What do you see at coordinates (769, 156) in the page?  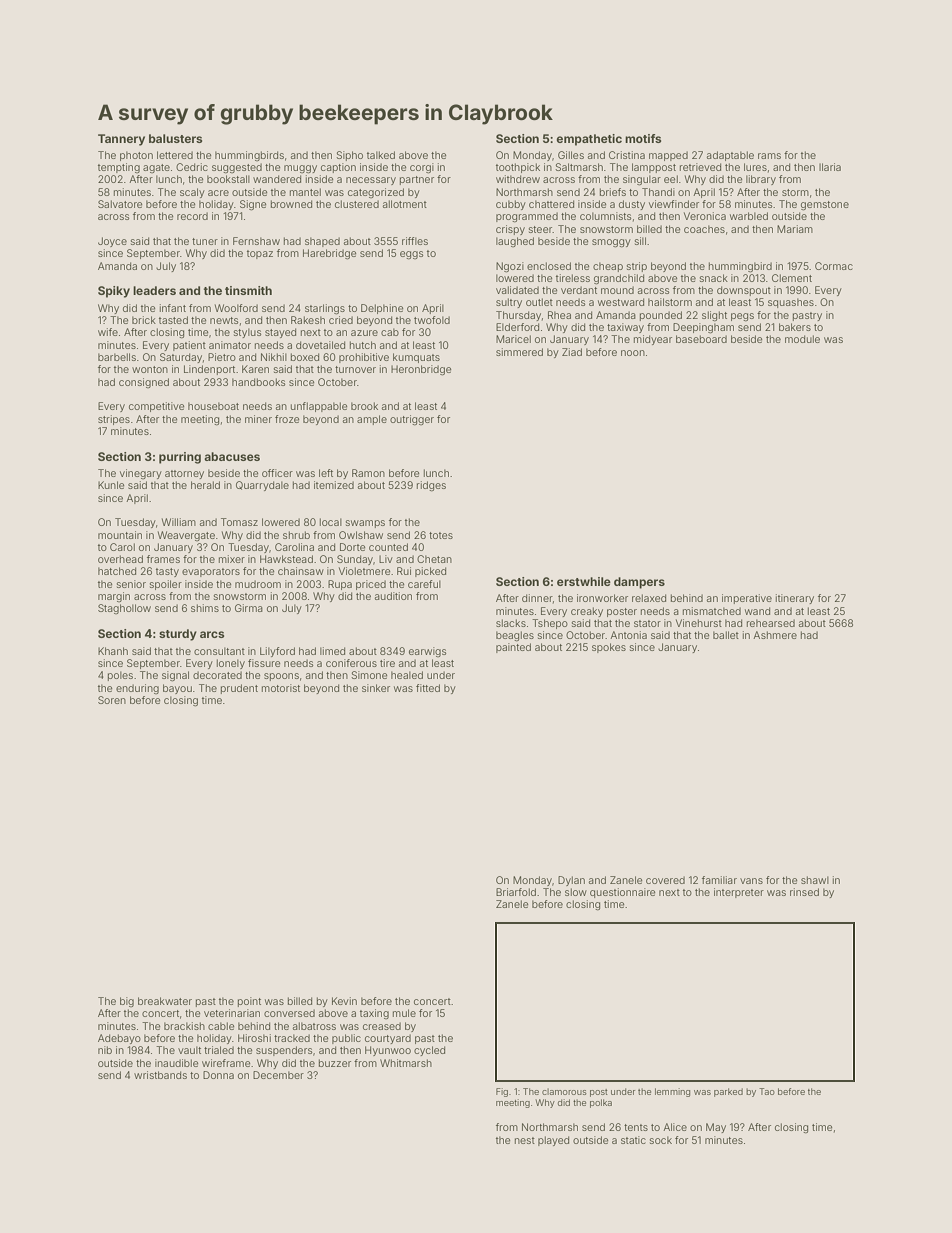 I see `rams` at bounding box center [769, 156].
